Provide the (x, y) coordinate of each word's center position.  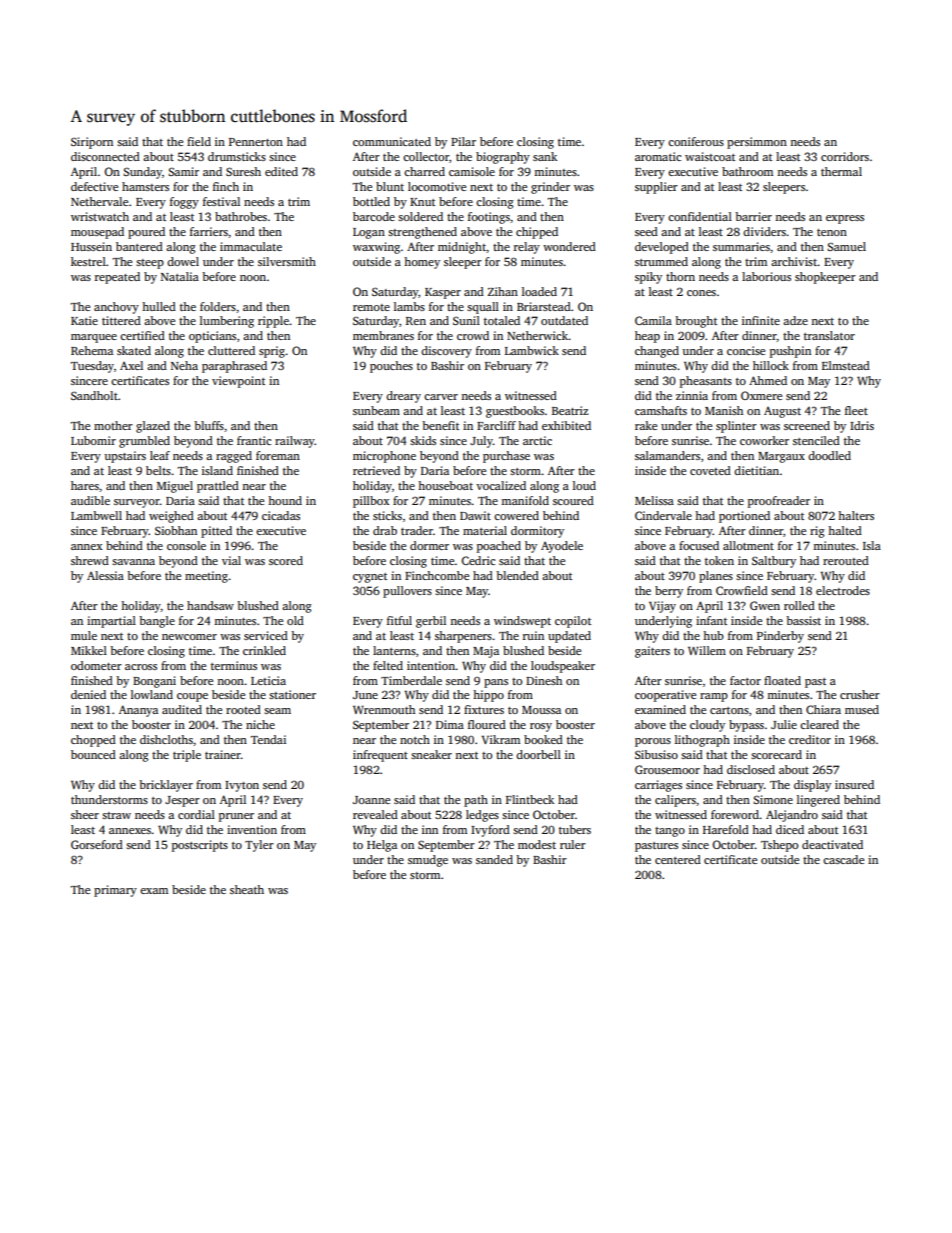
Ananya (138, 711)
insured (854, 784)
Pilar (463, 141)
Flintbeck (530, 799)
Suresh (243, 171)
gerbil (431, 622)
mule (84, 635)
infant (711, 620)
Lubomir (93, 440)
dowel (183, 261)
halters (856, 515)
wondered (569, 246)
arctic (537, 440)
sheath (247, 889)
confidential (700, 216)
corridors (845, 156)
